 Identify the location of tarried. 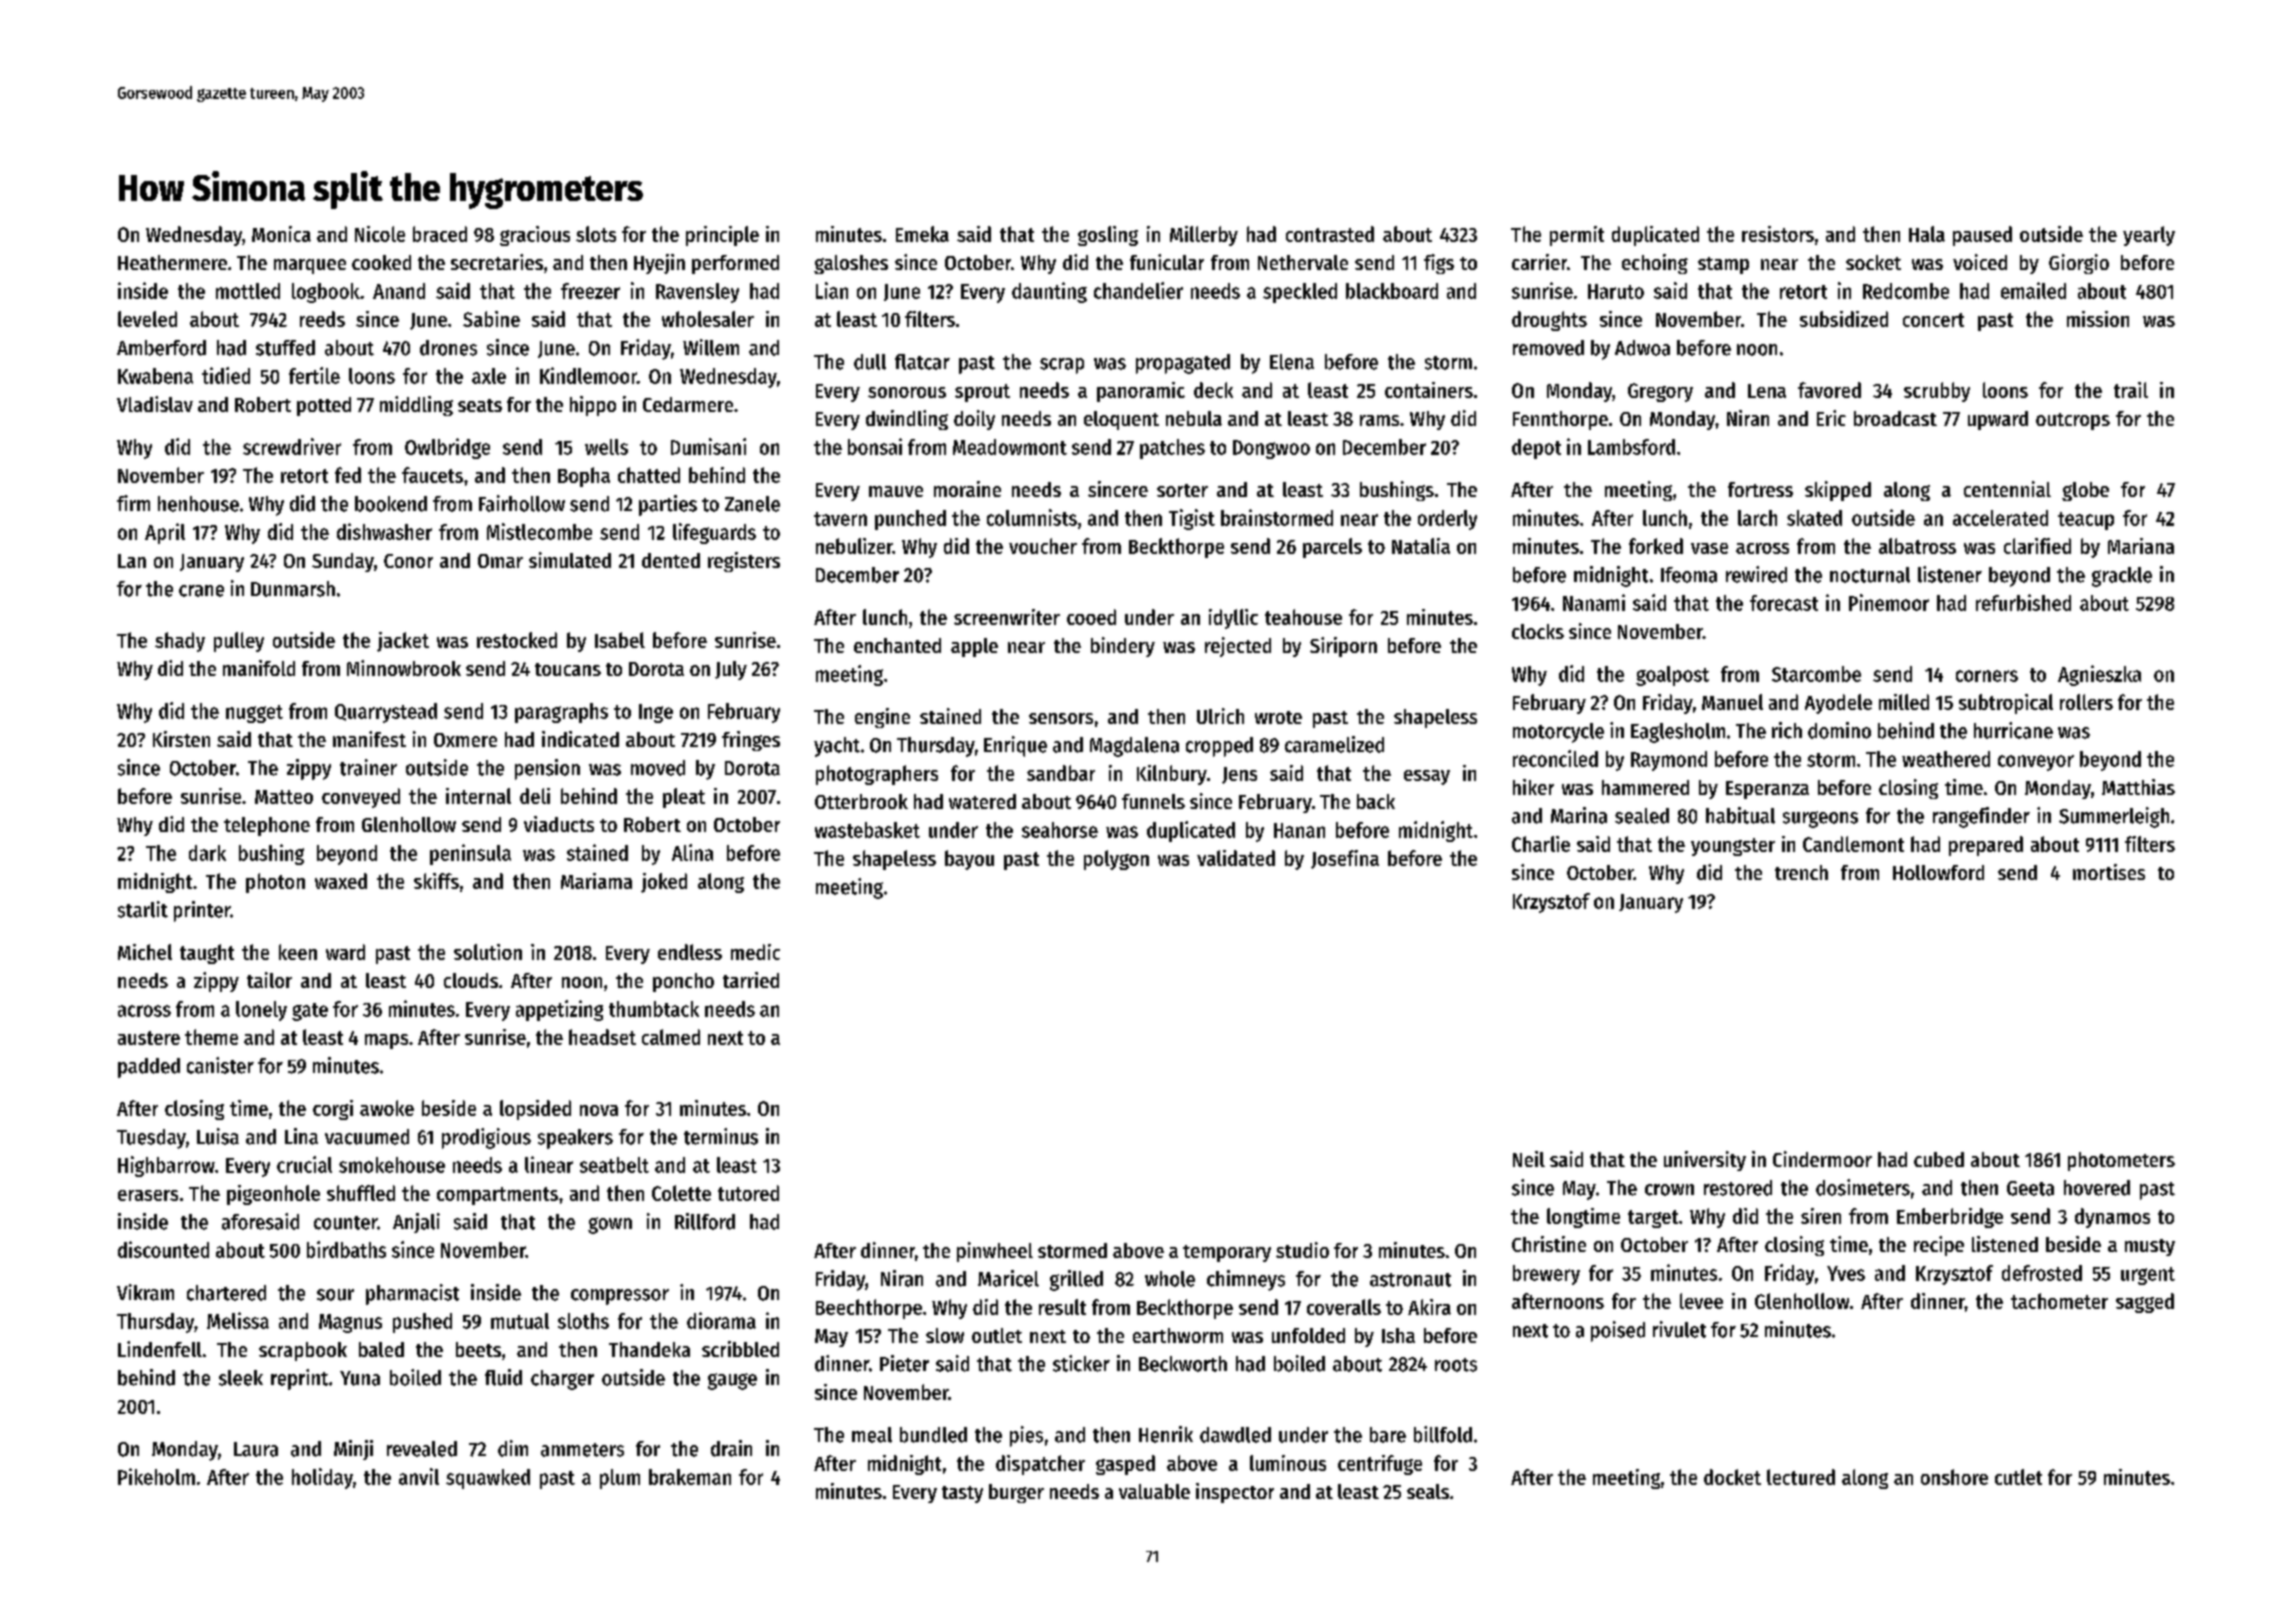
(751, 980).
